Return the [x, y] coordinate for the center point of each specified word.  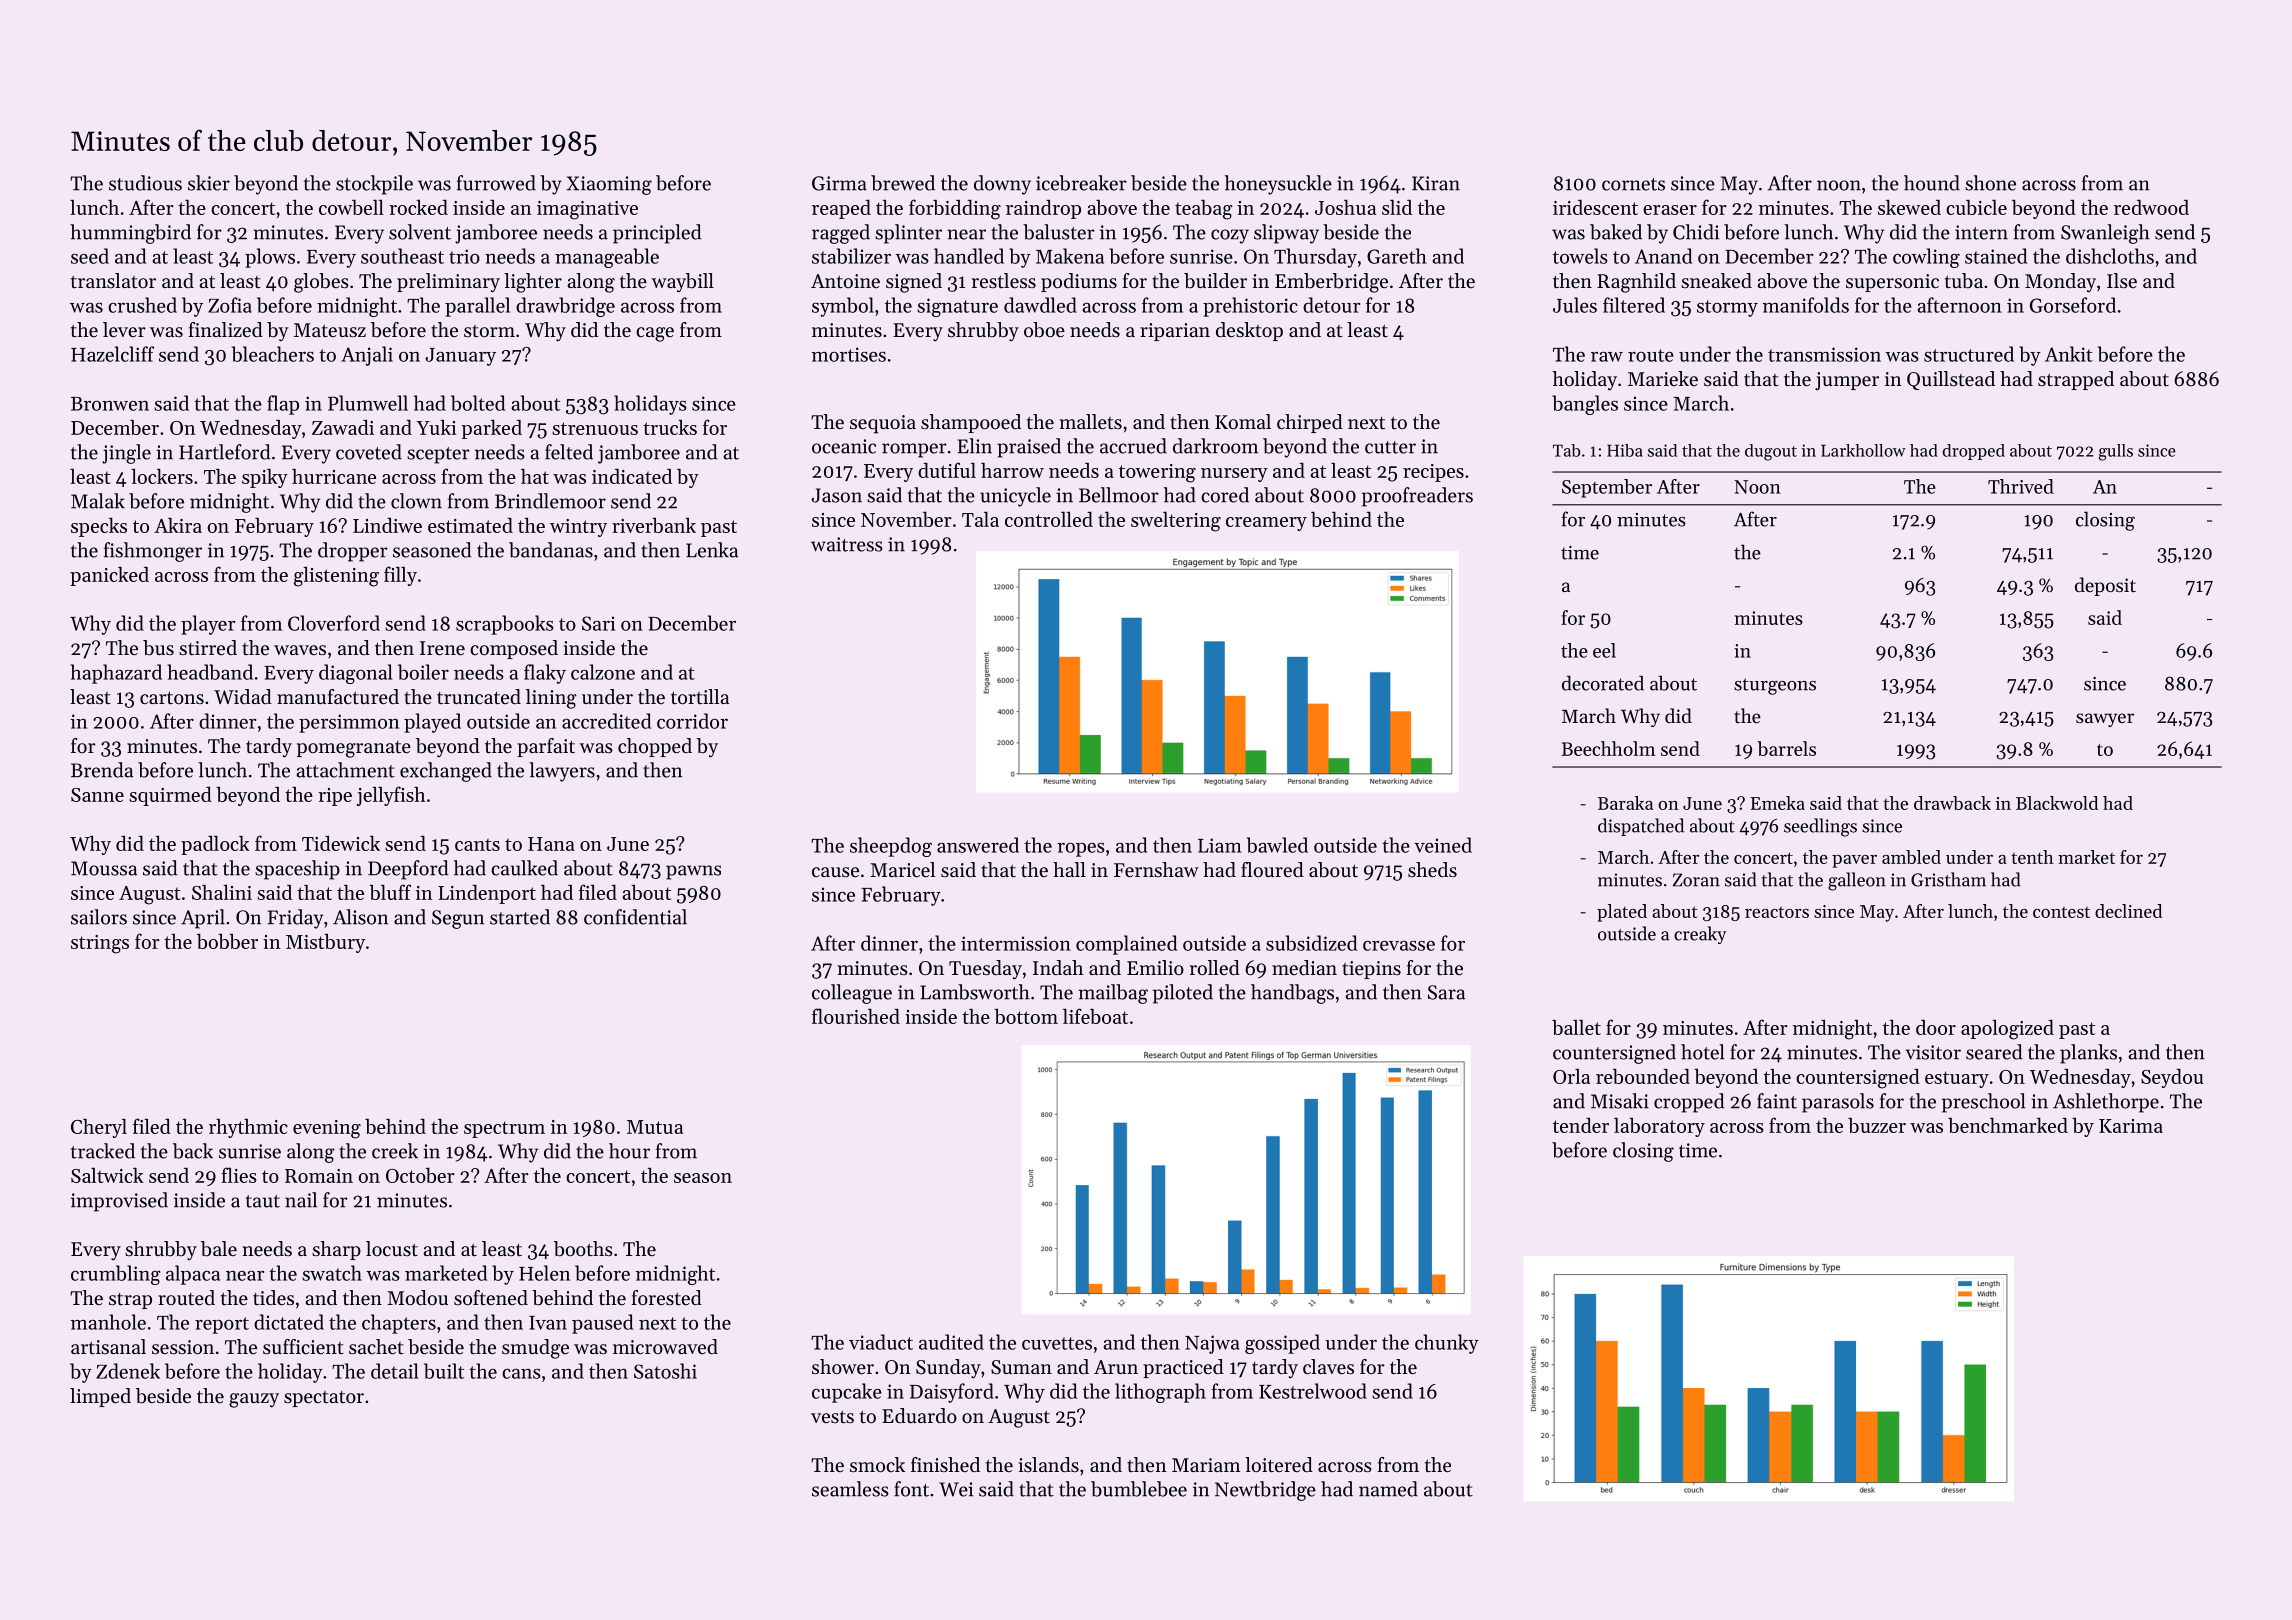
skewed [1909, 207]
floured [1272, 870]
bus [158, 648]
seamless [850, 1489]
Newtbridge [1265, 1491]
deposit [2105, 586]
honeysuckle [1278, 185]
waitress [847, 544]
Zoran [1696, 880]
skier [209, 183]
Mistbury [325, 943]
